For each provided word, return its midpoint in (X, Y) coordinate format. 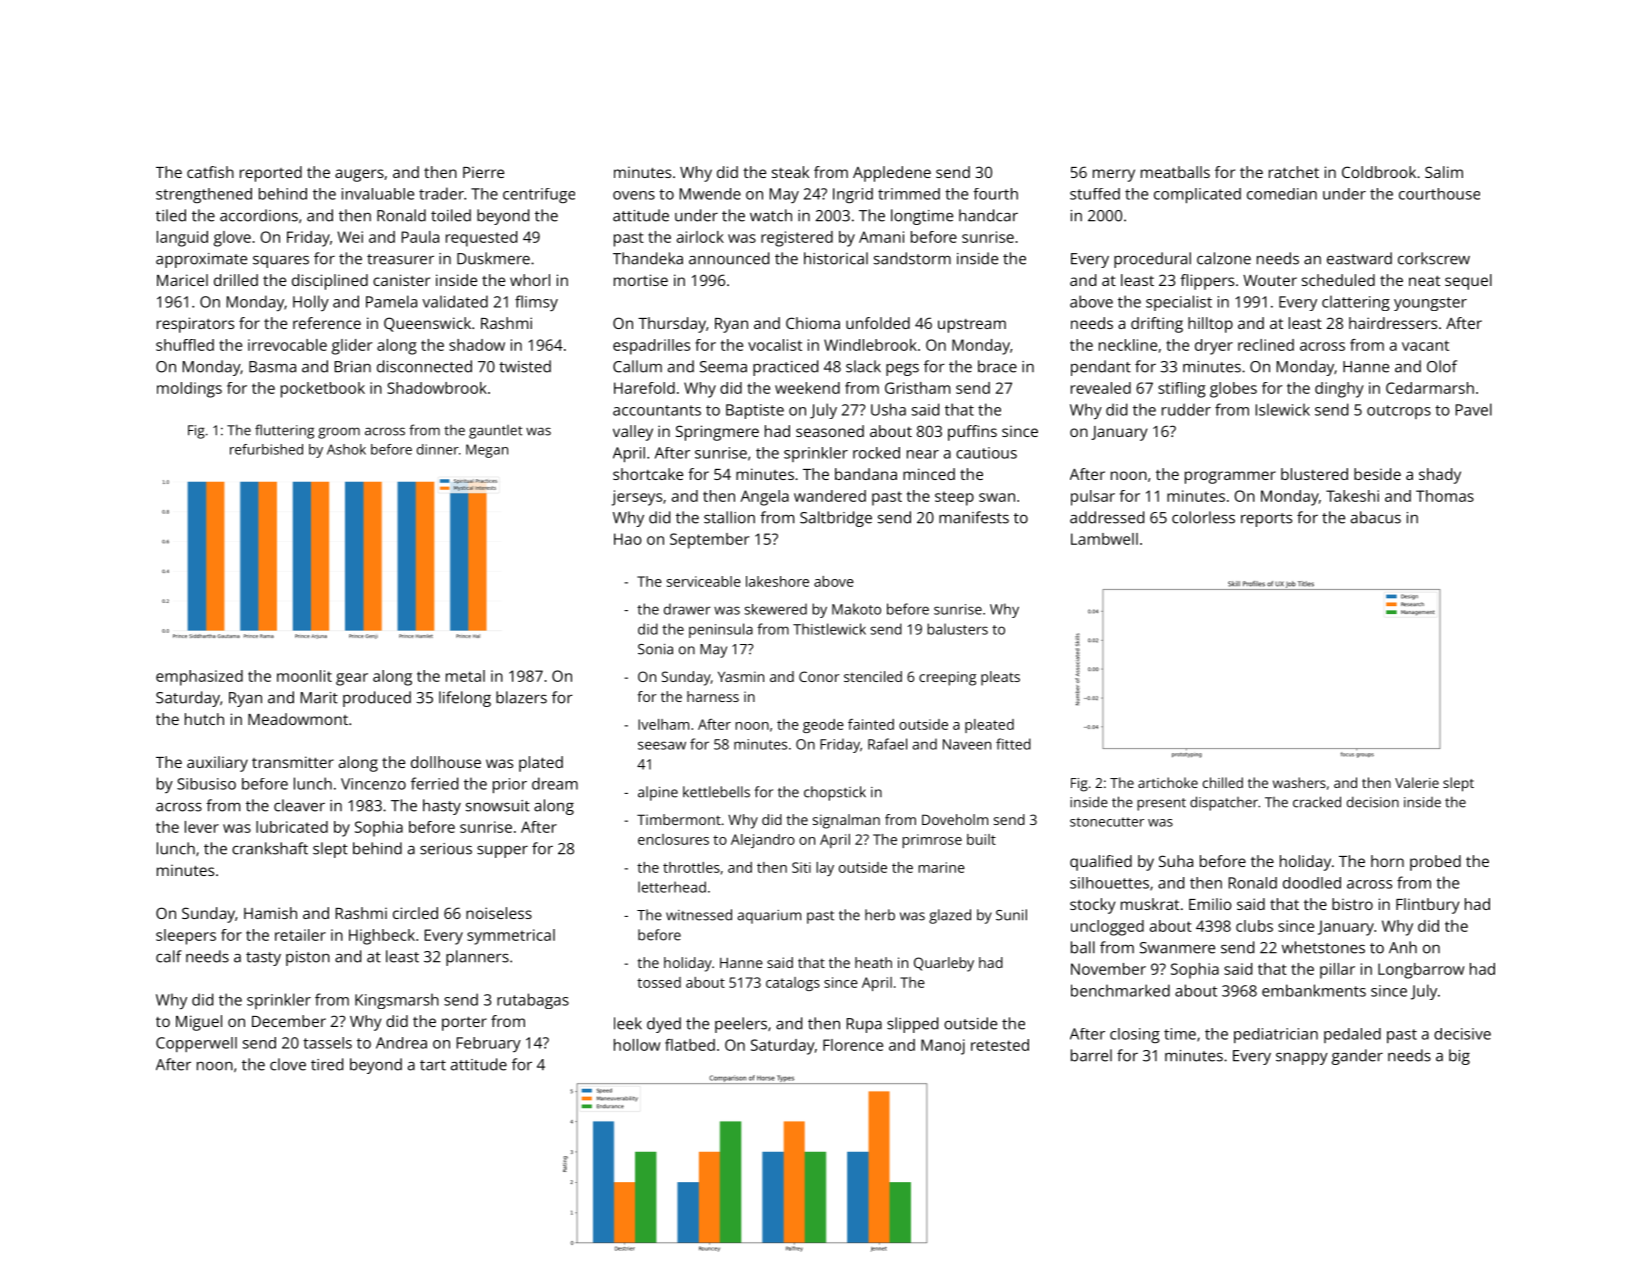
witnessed (699, 915)
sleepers (186, 937)
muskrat (1150, 904)
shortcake (648, 474)
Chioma (813, 323)
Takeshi (1352, 496)
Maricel (182, 280)
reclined (1266, 345)
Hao (628, 539)
